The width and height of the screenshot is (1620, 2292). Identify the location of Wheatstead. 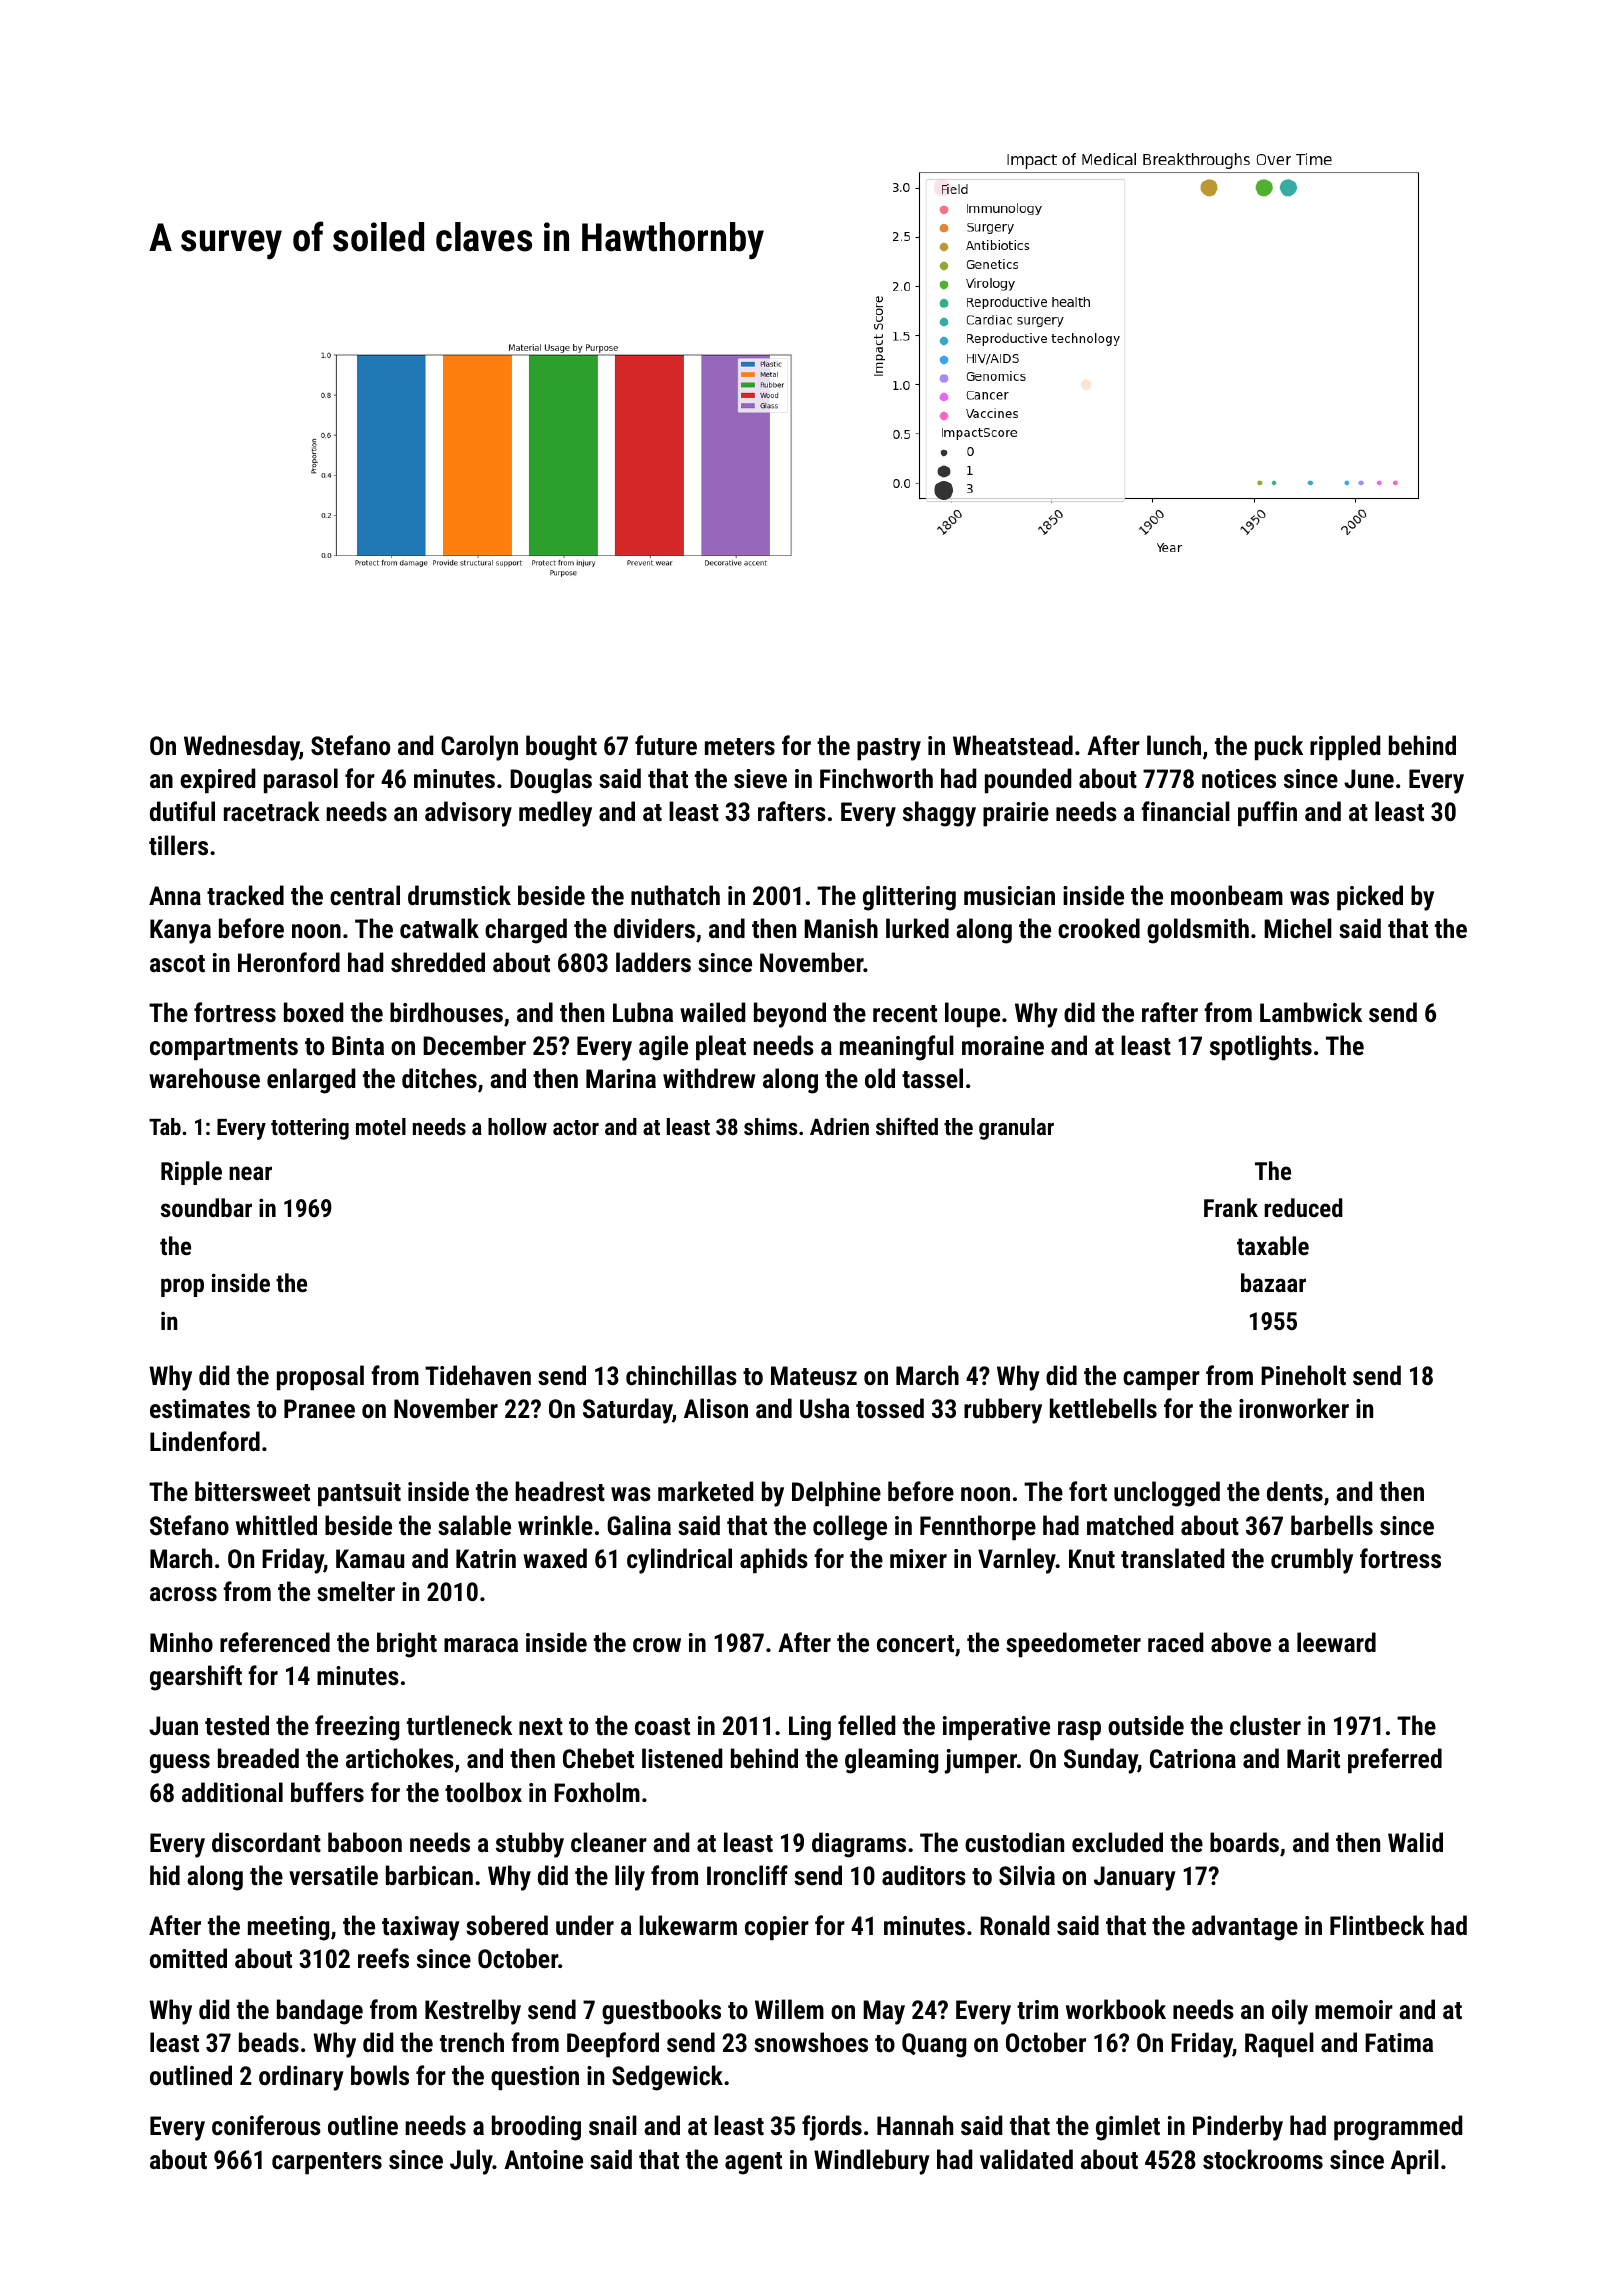
(1013, 745).
